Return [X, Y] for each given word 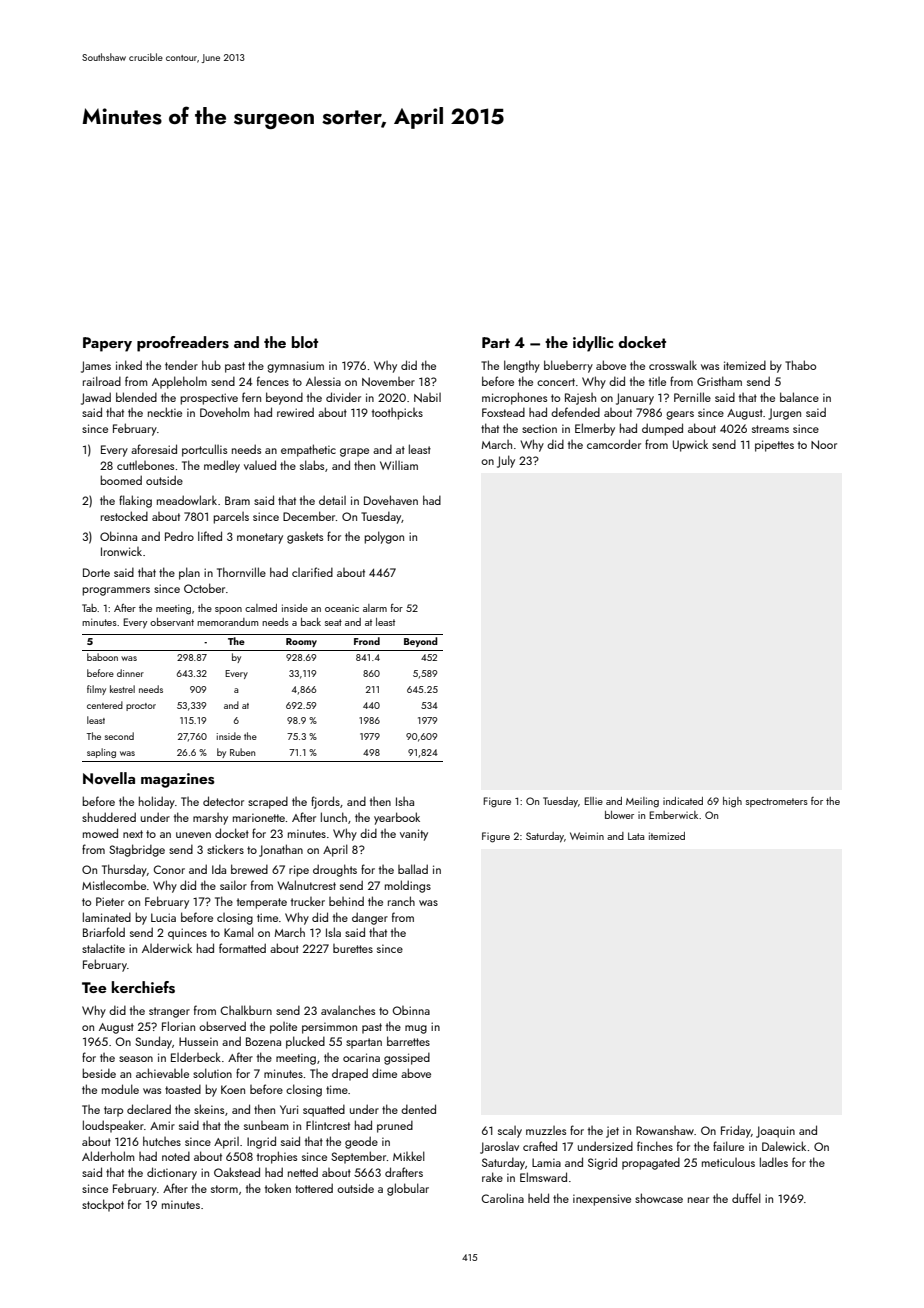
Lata [636, 836]
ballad [413, 869]
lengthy [522, 366]
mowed [100, 833]
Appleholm [179, 382]
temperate [262, 903]
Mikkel [409, 1156]
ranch [401, 901]
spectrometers [777, 802]
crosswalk [673, 365]
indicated [683, 801]
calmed [261, 608]
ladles [774, 1162]
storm [224, 1189]
